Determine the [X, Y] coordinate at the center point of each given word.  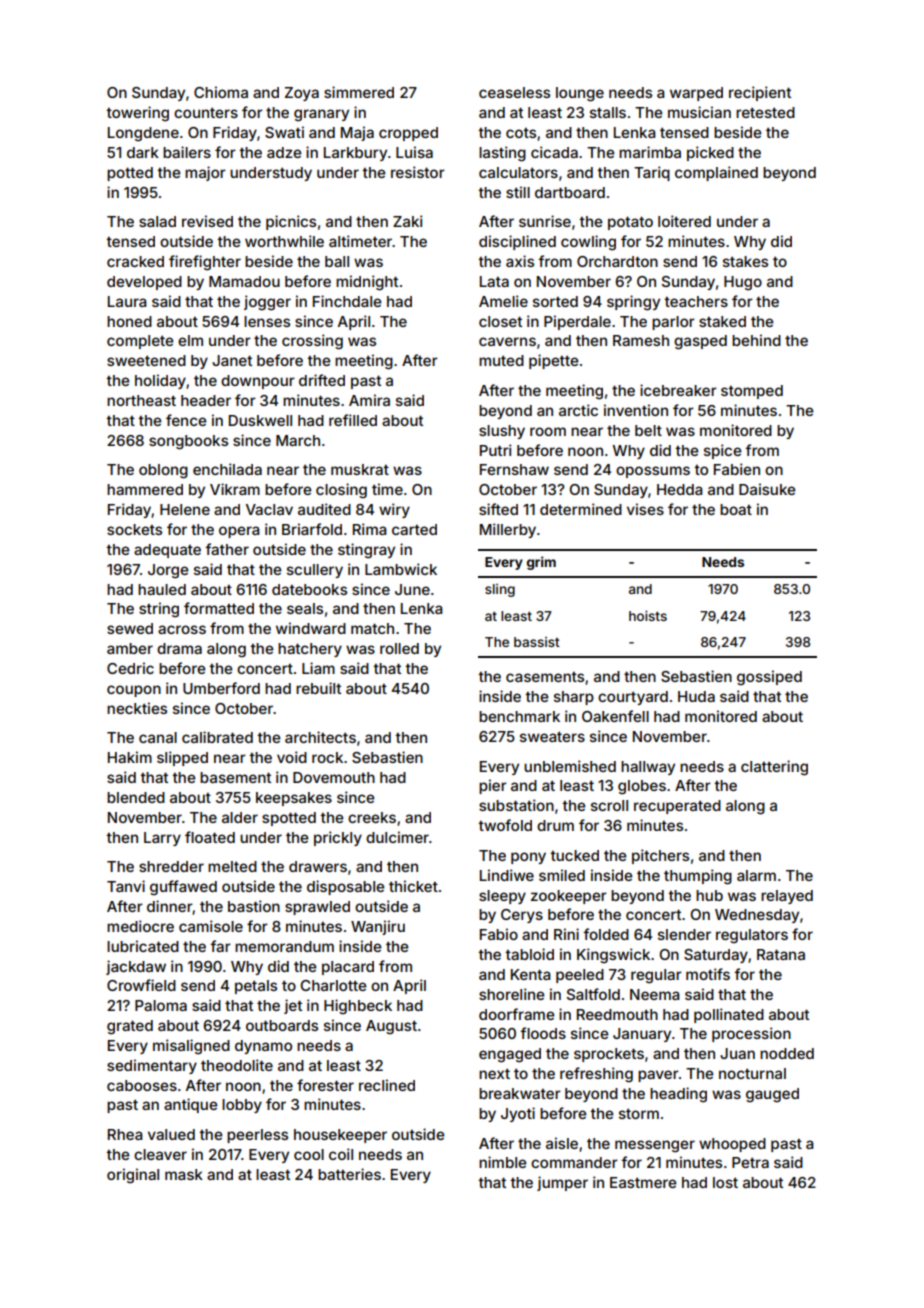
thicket [413, 886]
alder [240, 817]
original [133, 1176]
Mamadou [244, 281]
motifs [708, 974]
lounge [580, 94]
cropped [408, 134]
